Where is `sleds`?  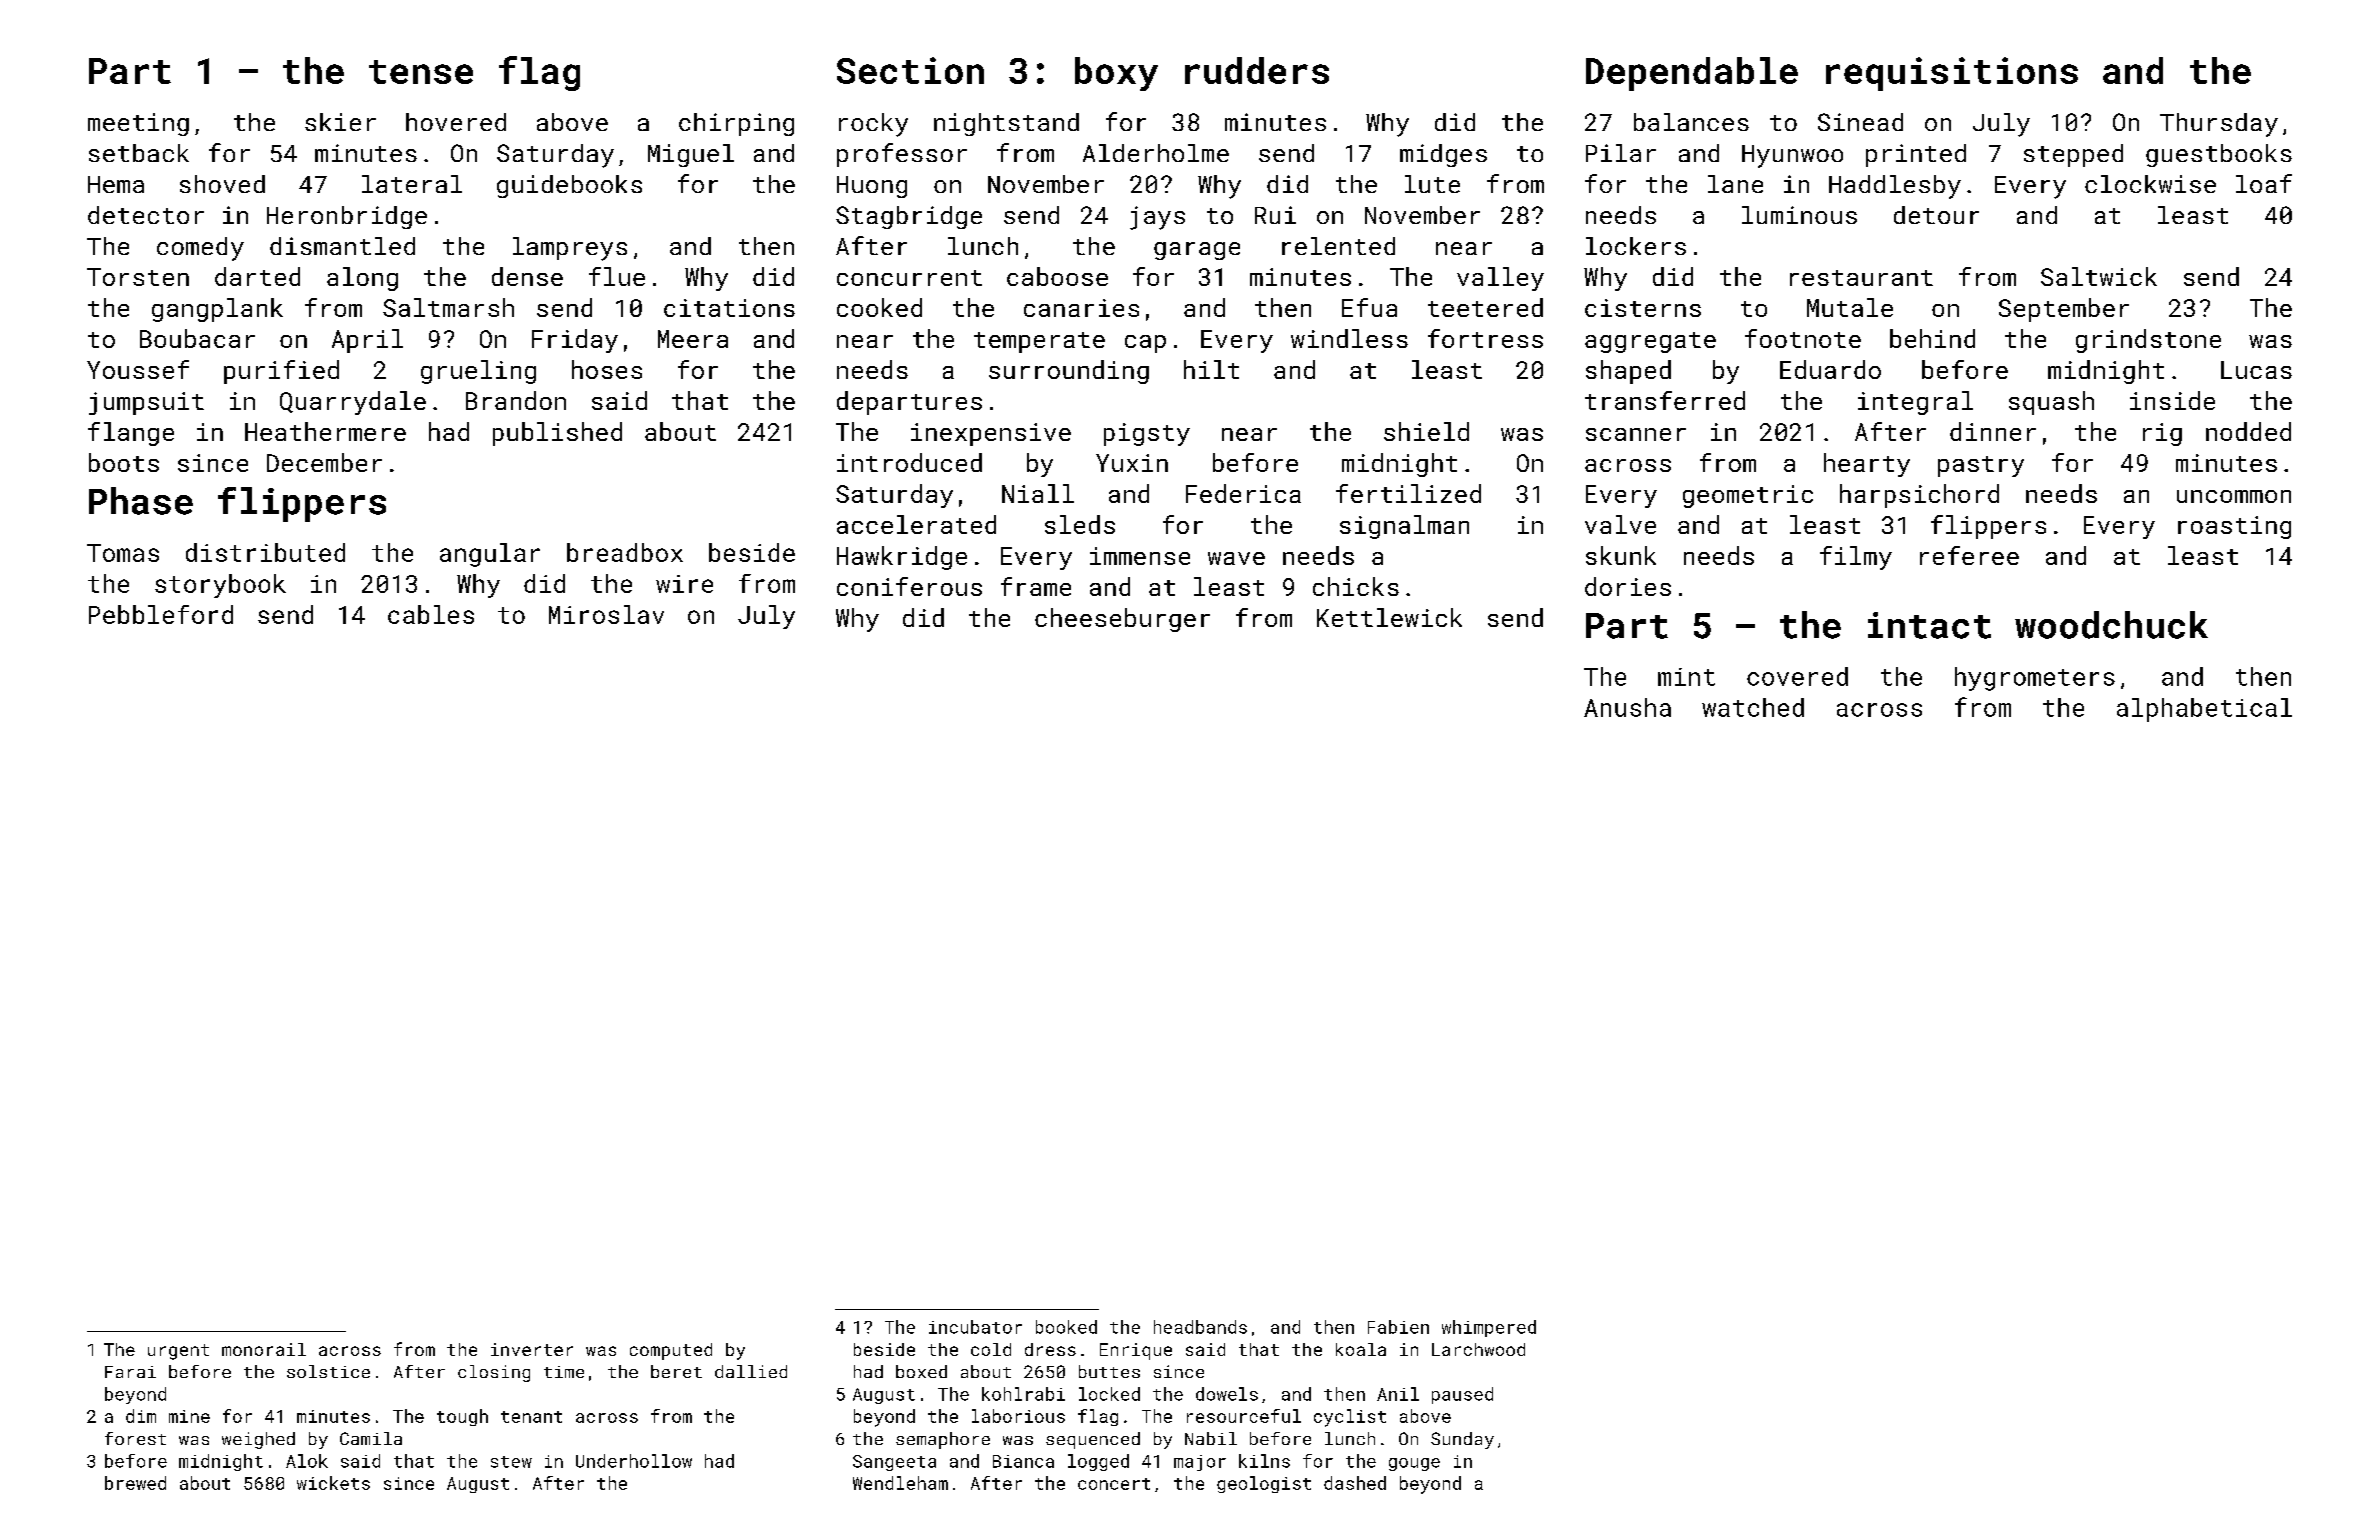 sleds is located at coordinates (1080, 524).
